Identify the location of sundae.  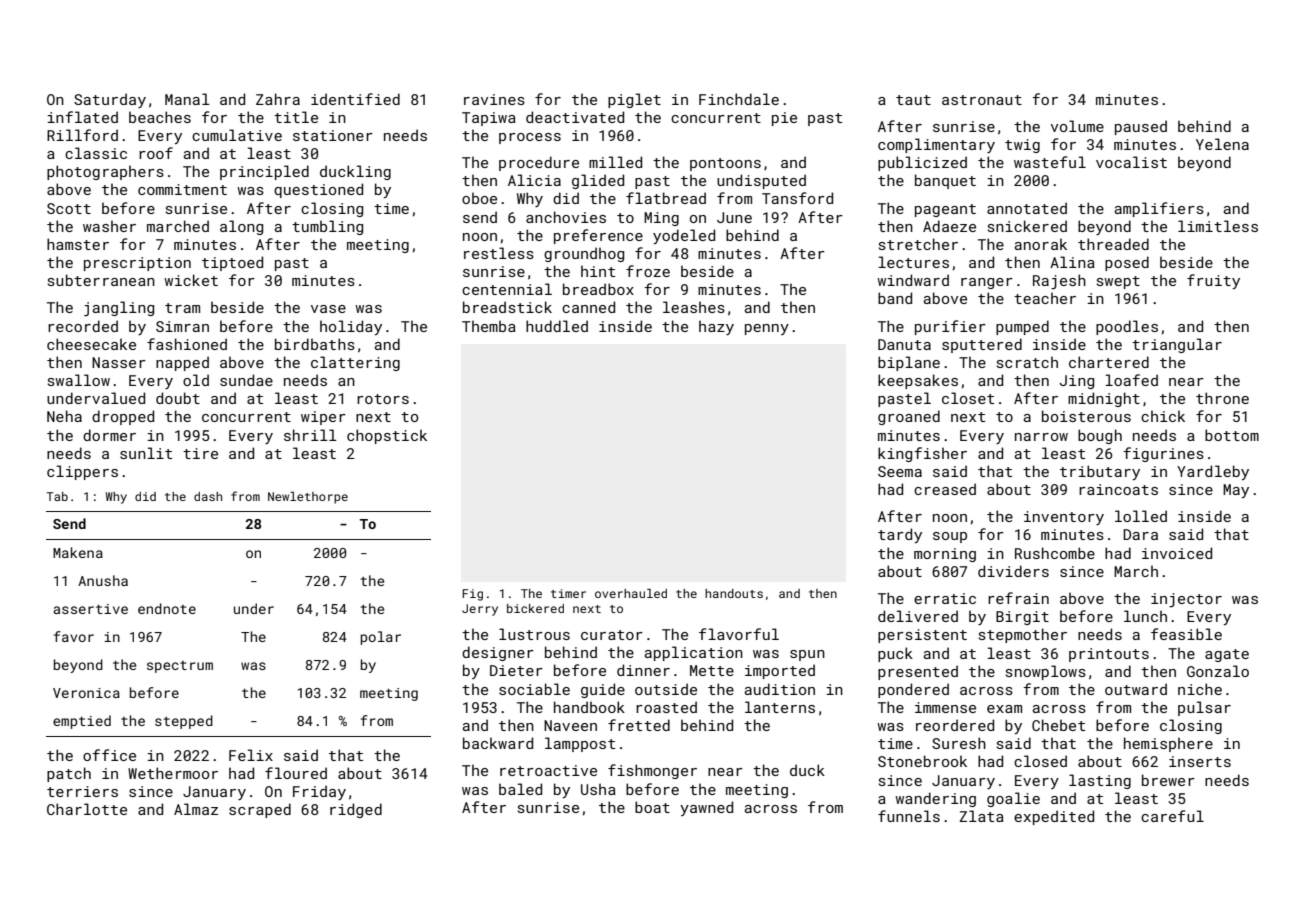
(246, 380).
